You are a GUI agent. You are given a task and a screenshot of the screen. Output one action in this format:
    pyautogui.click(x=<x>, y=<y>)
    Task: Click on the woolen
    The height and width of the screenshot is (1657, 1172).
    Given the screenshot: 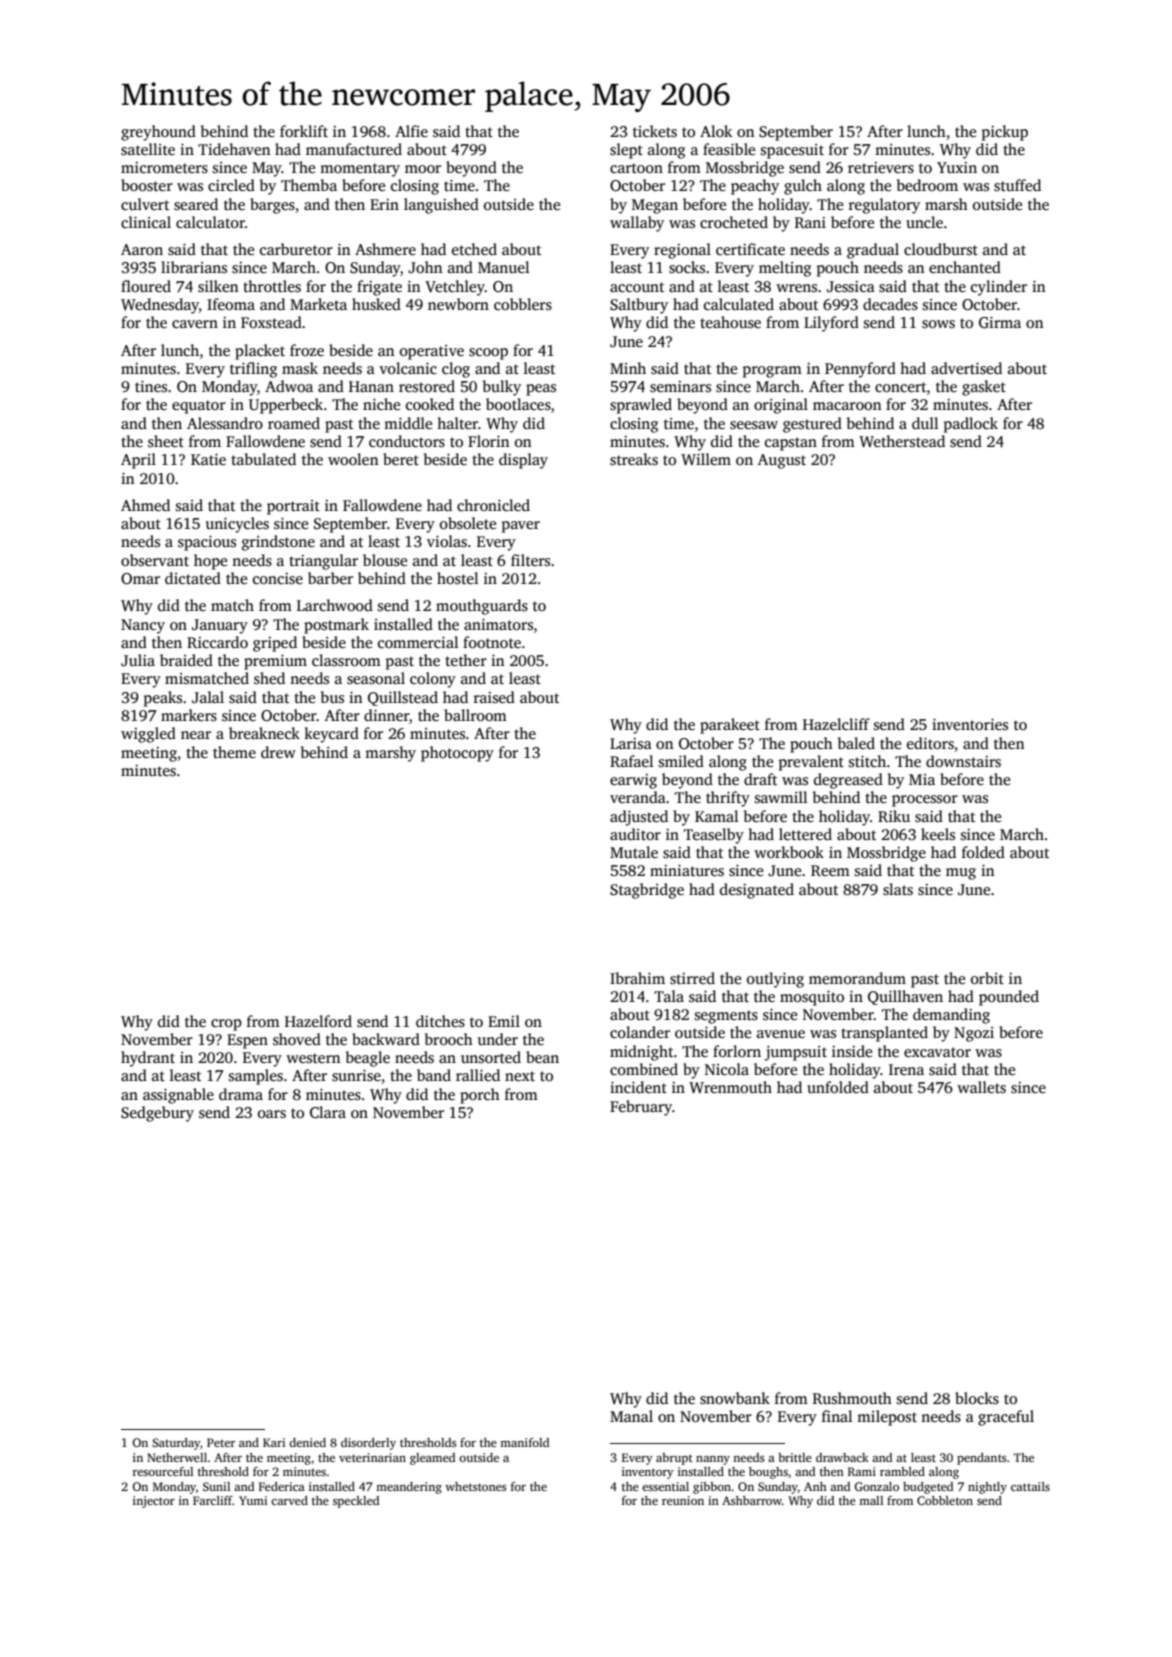 What is the action you would take?
    pyautogui.click(x=353, y=459)
